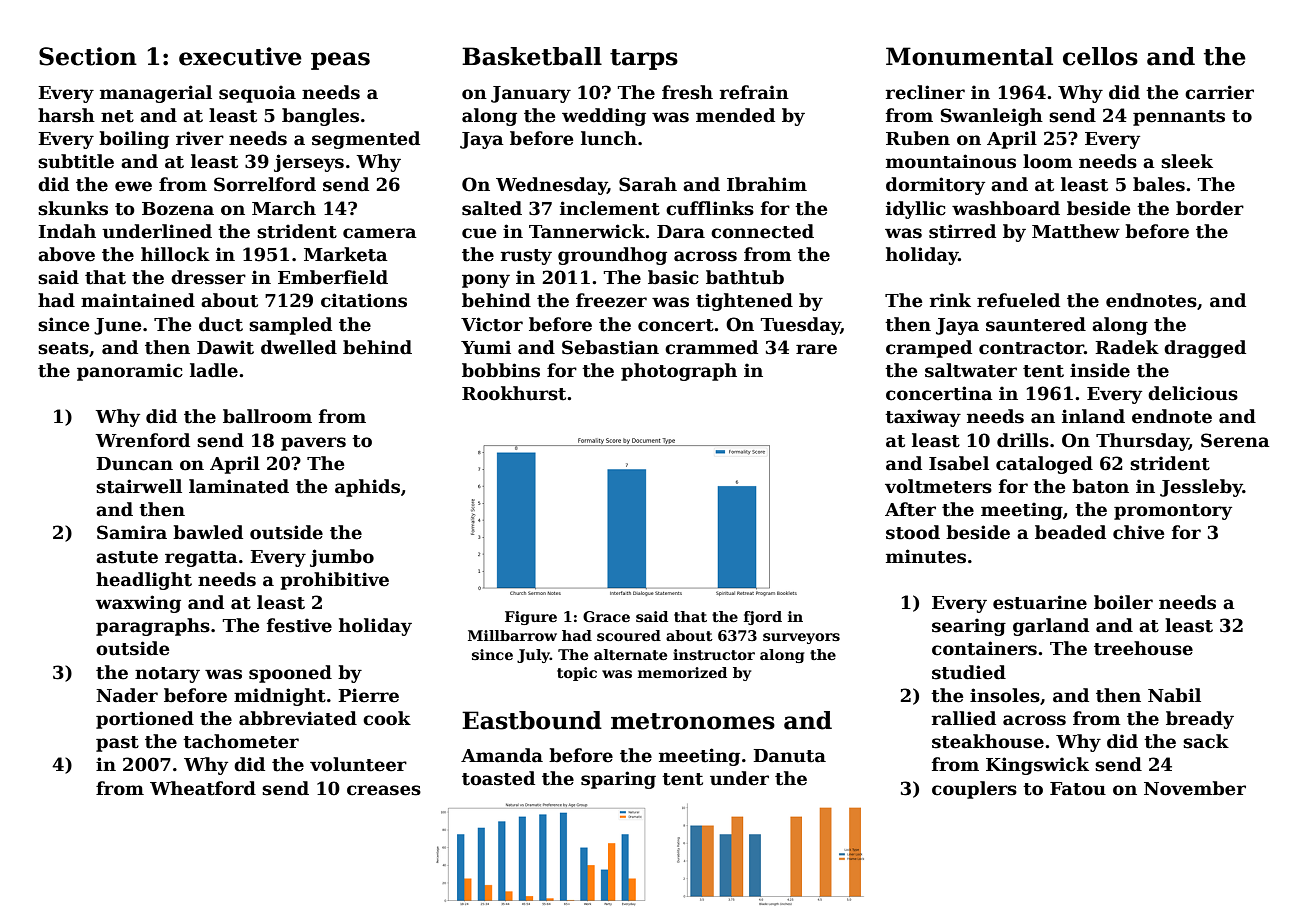 The image size is (1308, 924). I want to click on memorized, so click(682, 672).
